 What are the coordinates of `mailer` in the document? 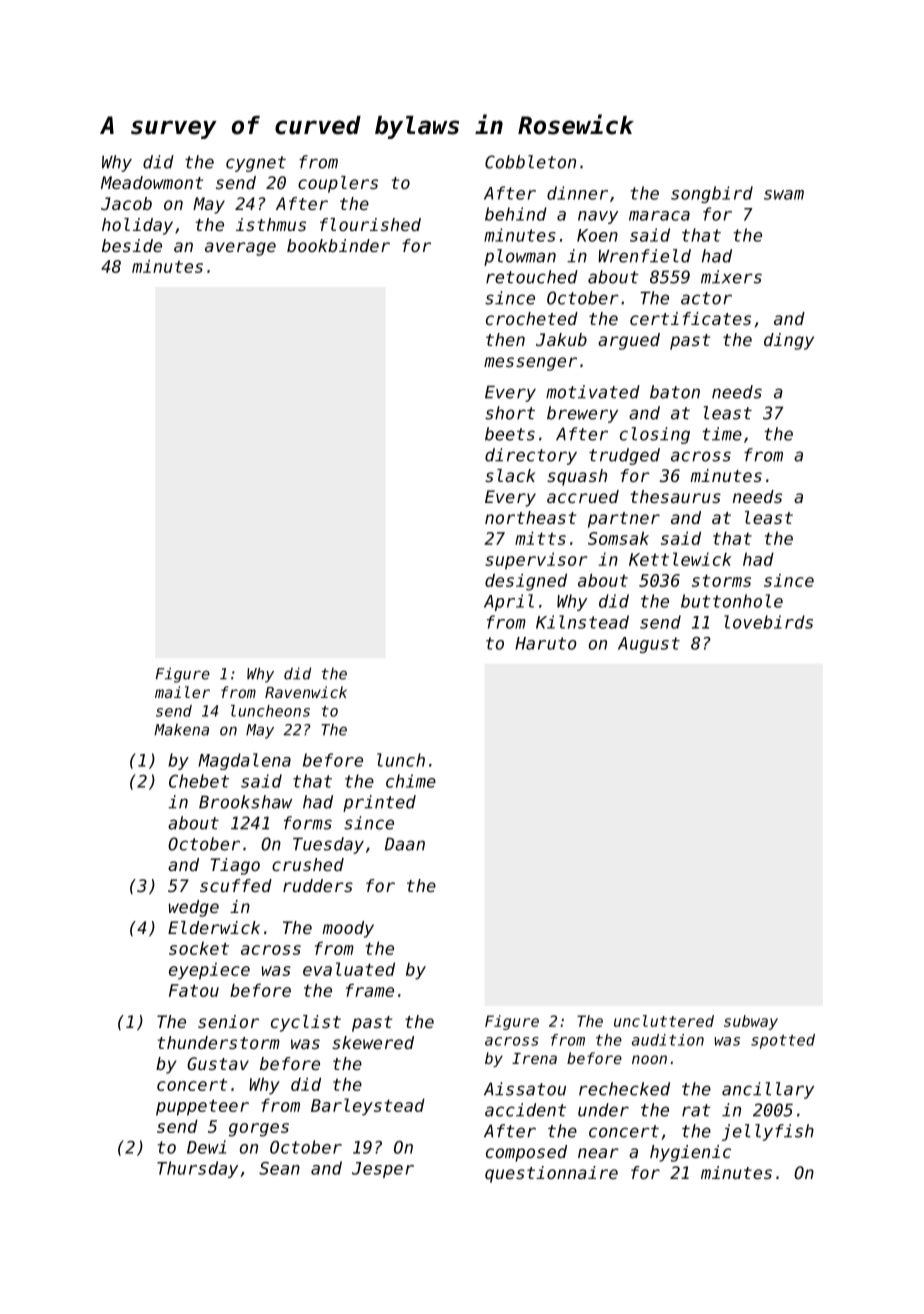 It's located at (182, 692).
